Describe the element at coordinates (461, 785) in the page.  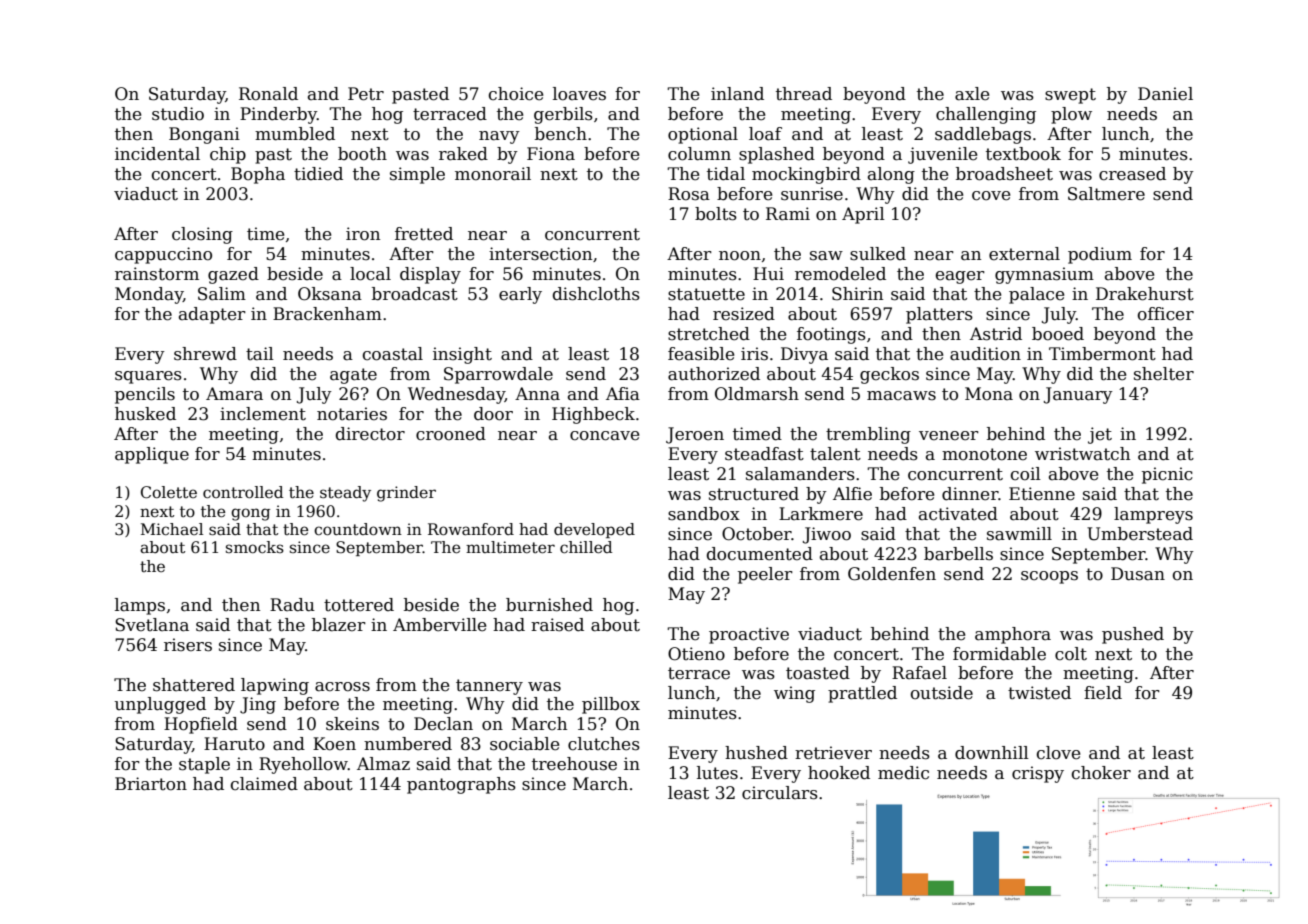
I see `pantographs` at that location.
